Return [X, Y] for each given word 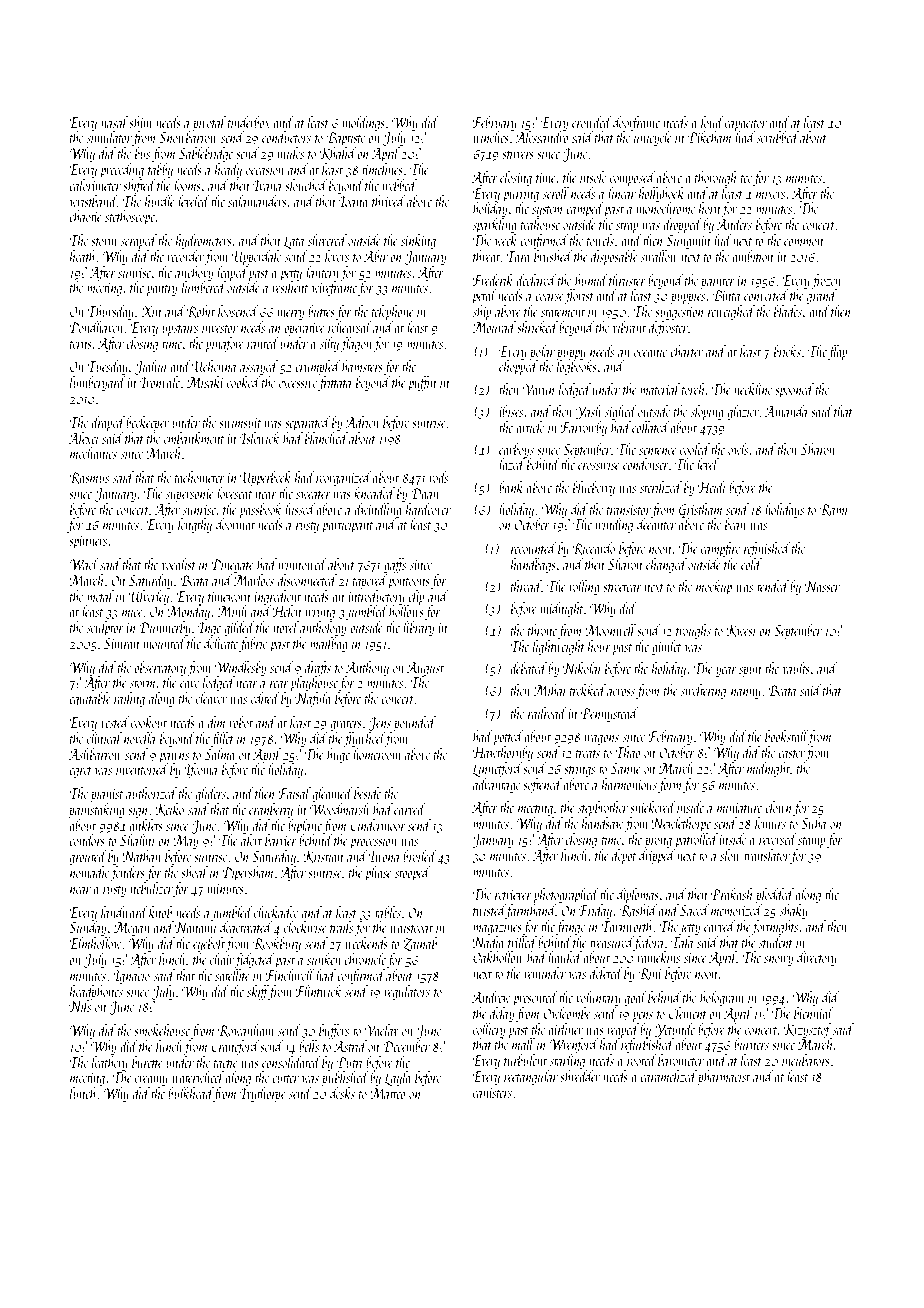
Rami [834, 510]
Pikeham [709, 137]
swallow [659, 256]
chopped [518, 367]
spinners [88, 542]
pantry [162, 290]
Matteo [388, 1093]
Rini [650, 974]
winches [491, 137]
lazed [512, 464]
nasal [114, 122]
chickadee [276, 912]
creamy [151, 1081]
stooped [413, 873]
